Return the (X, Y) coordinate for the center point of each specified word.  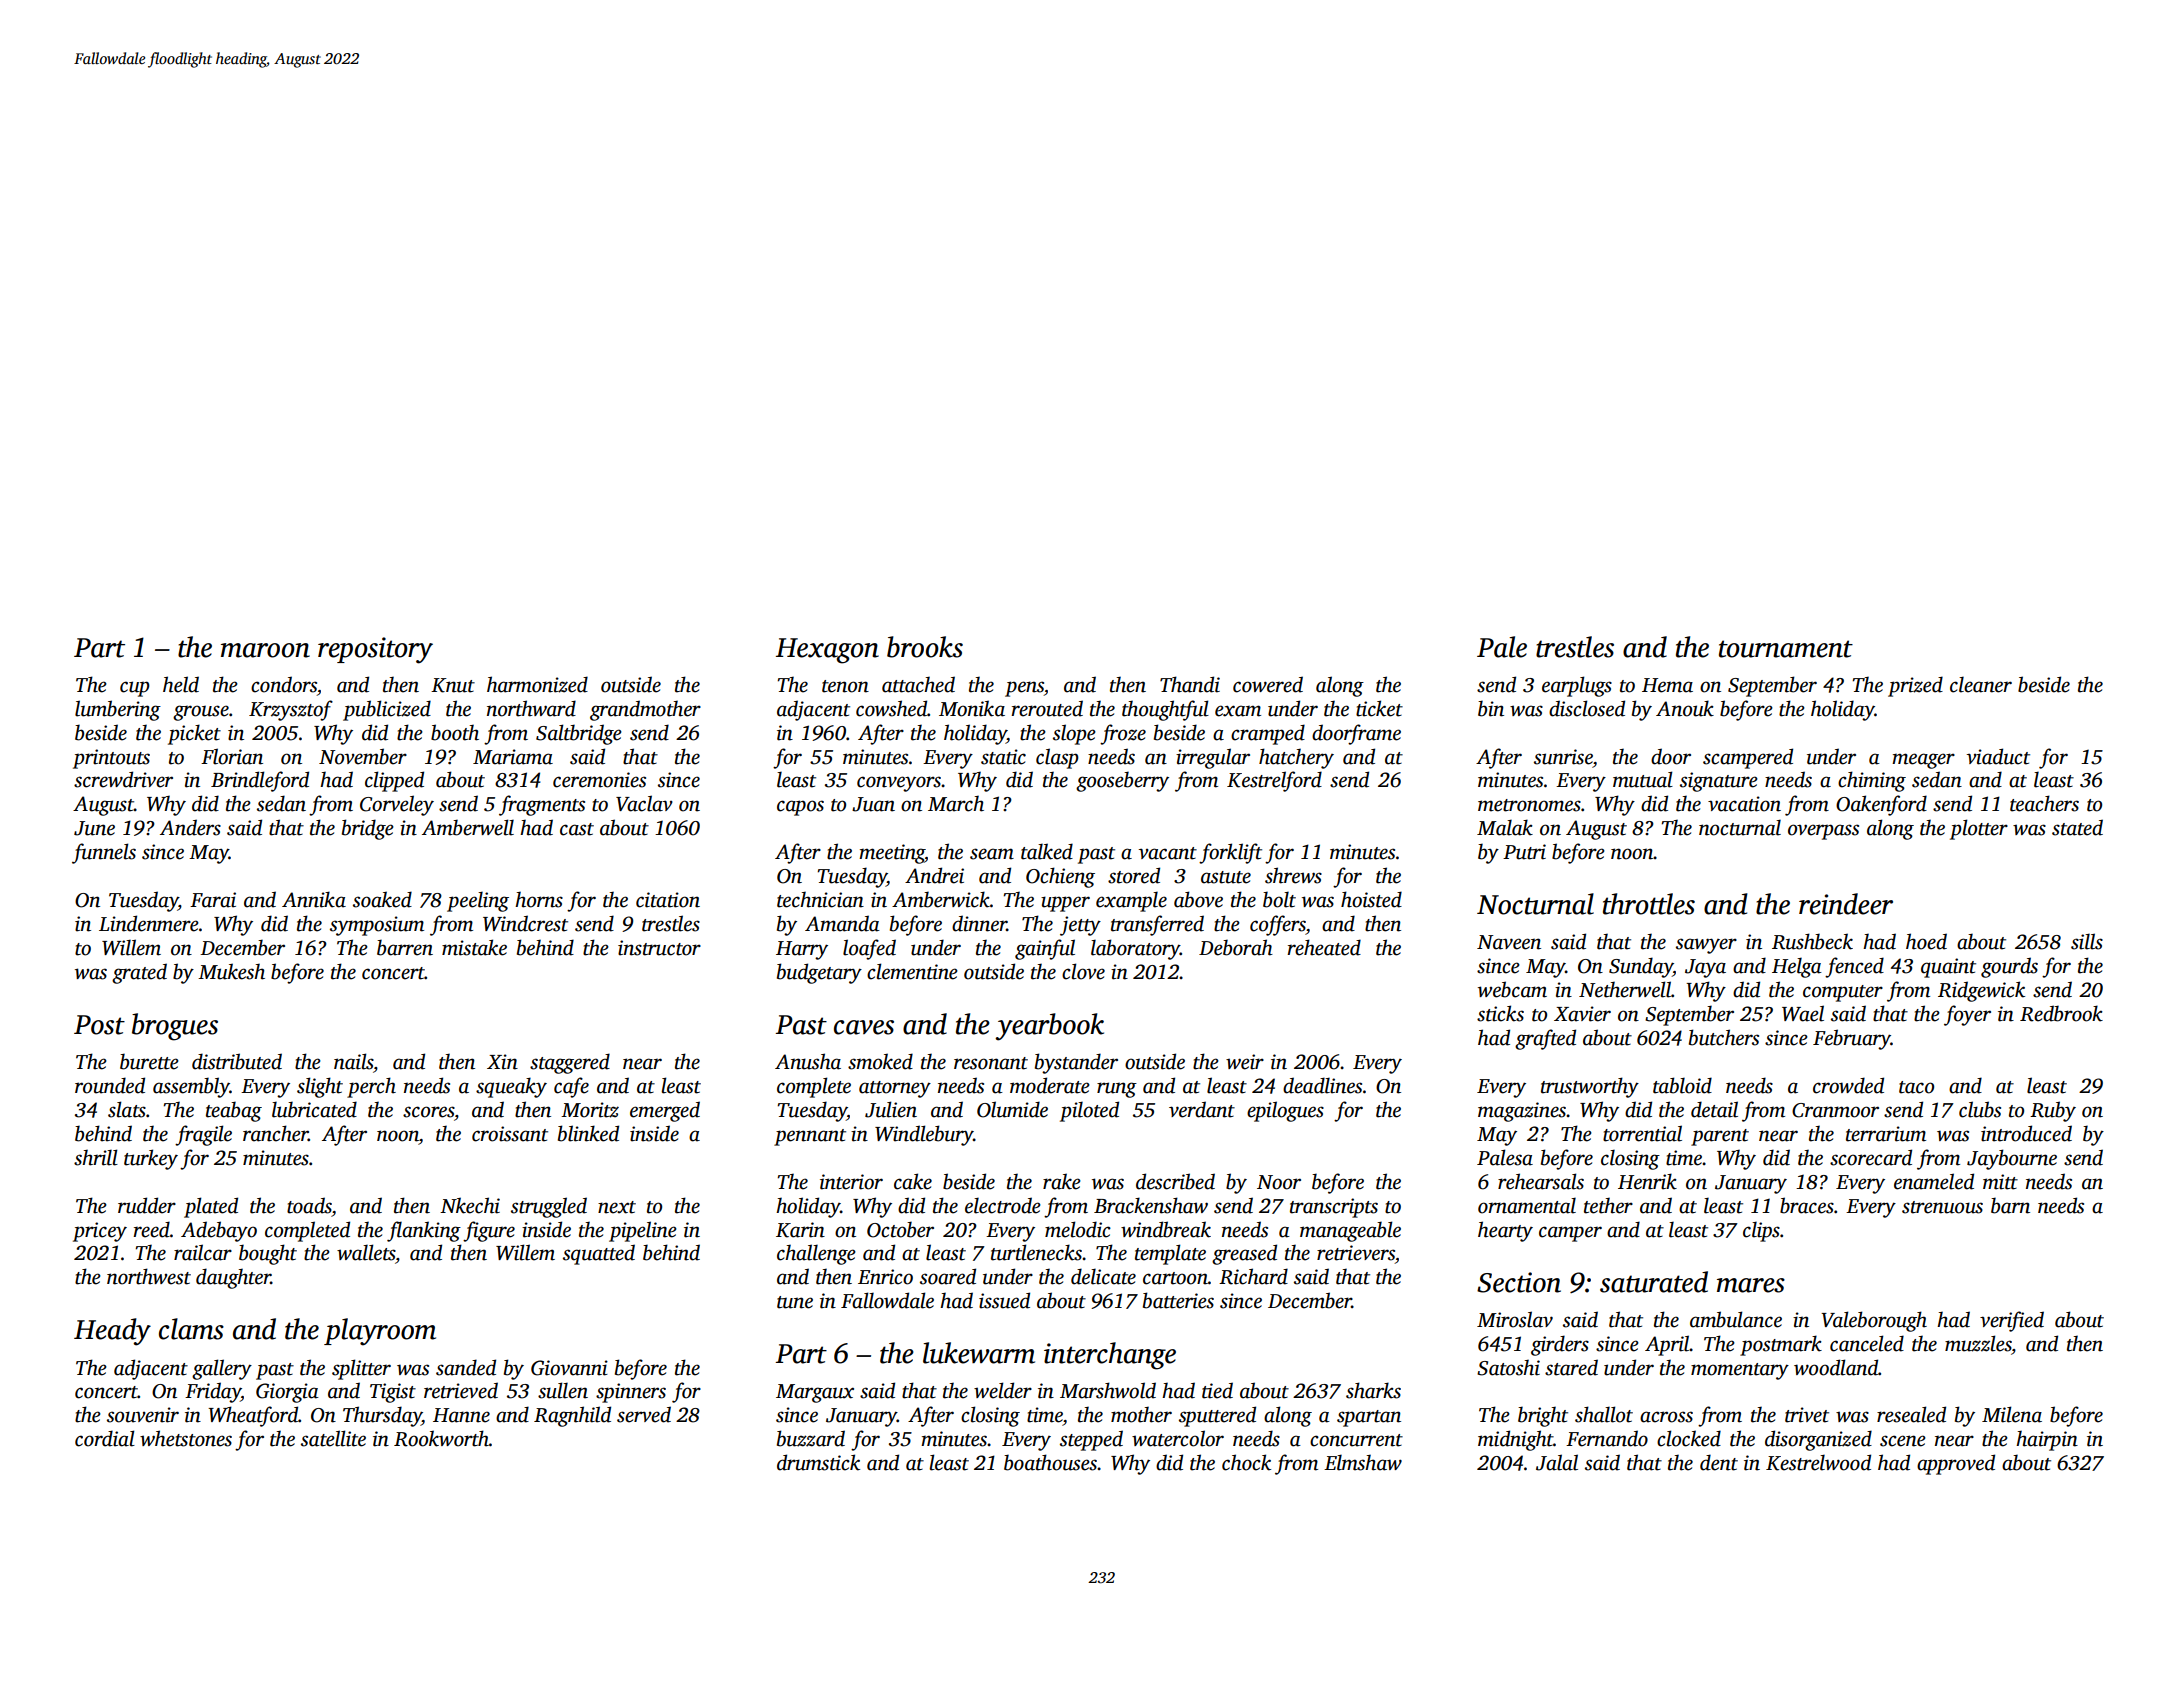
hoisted (1371, 899)
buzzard (811, 1438)
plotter (1979, 829)
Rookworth (441, 1438)
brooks (925, 647)
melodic (1078, 1229)
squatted (599, 1254)
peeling (478, 901)
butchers (1724, 1037)
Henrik (1647, 1181)
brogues (175, 1027)
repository (375, 650)
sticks (1500, 1013)
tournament (1786, 649)
